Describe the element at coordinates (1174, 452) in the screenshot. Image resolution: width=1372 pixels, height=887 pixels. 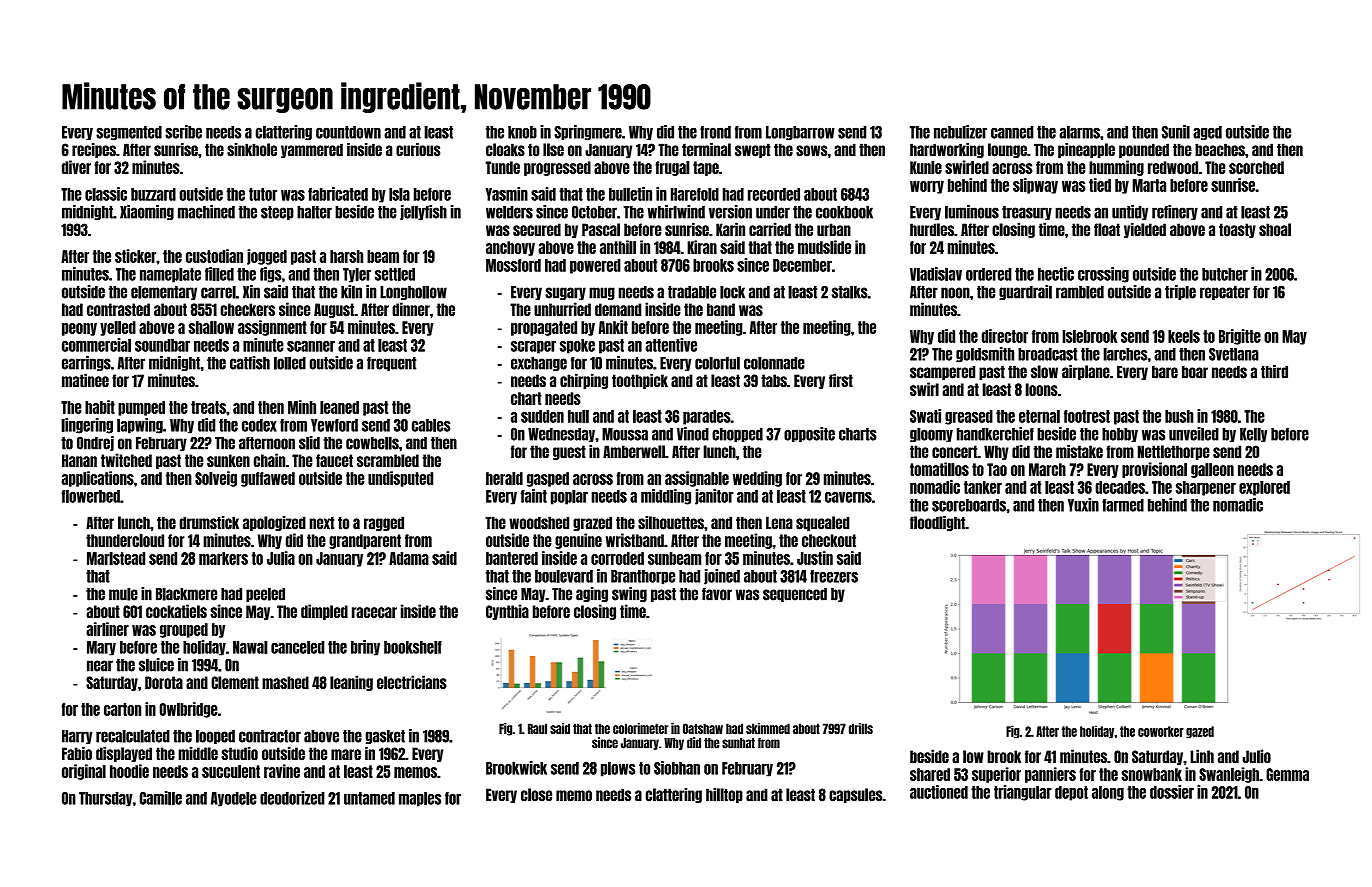
I see `Nettlethorpe` at that location.
